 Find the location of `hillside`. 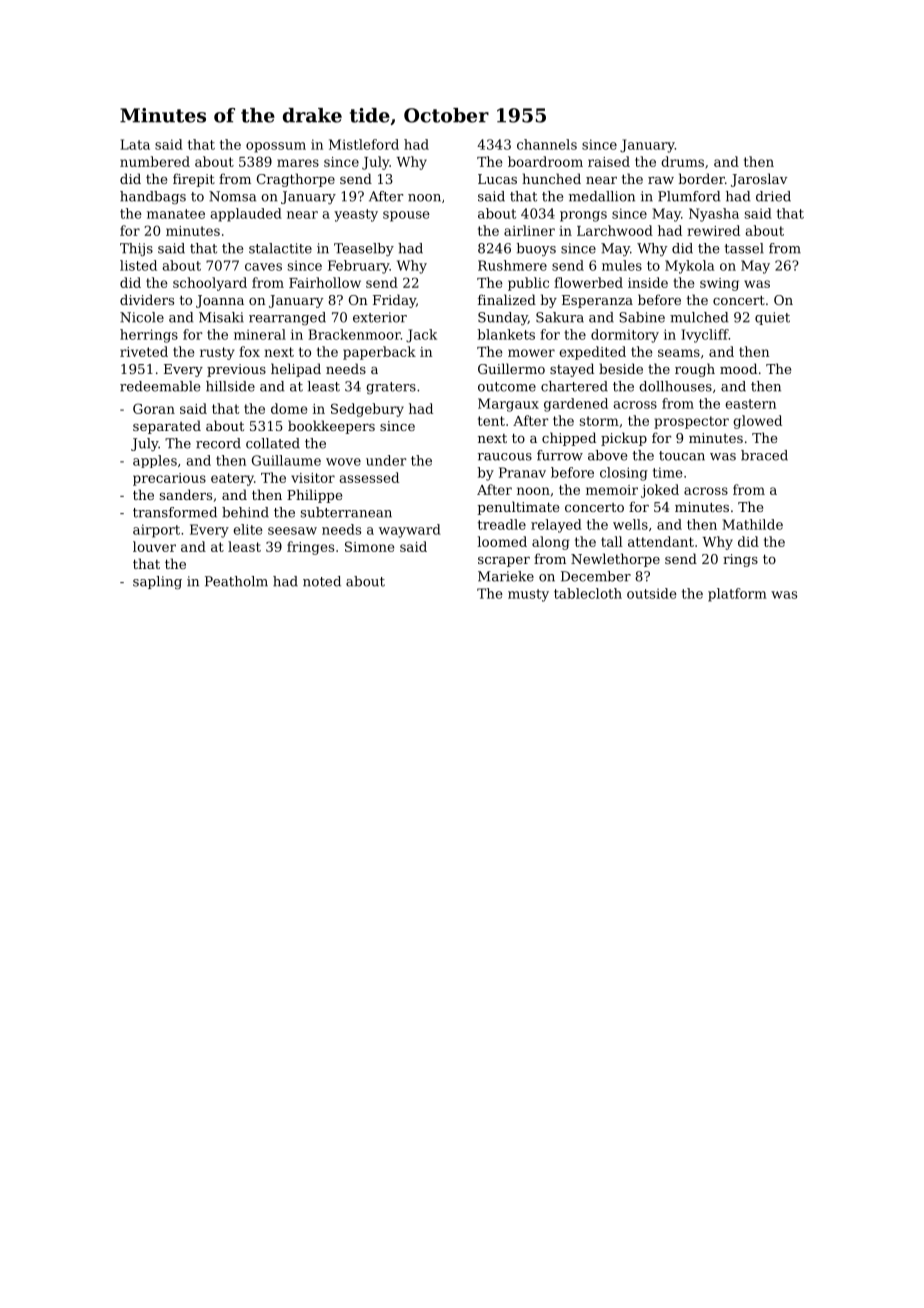

hillside is located at coordinates (230, 386).
